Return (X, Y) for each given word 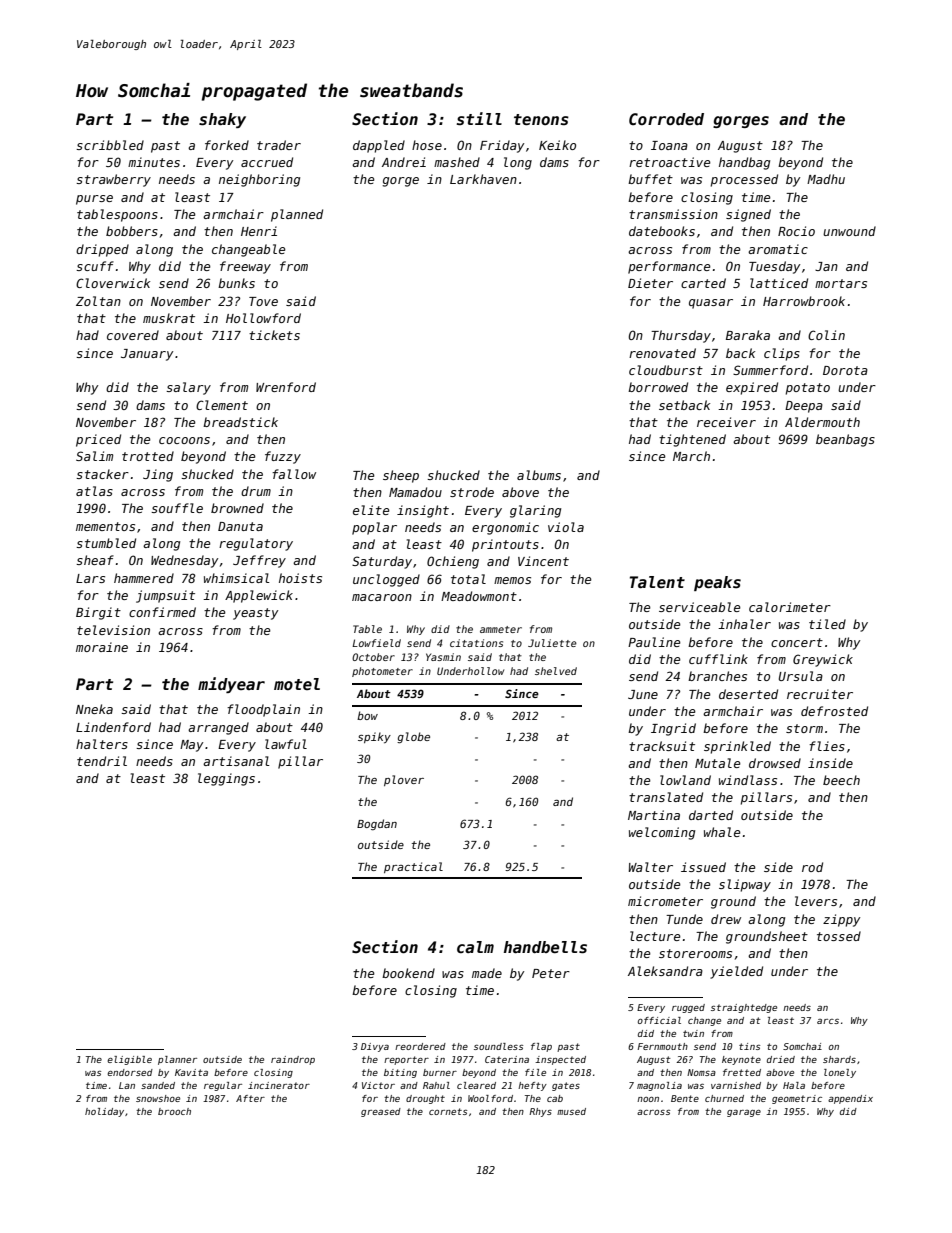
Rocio (796, 231)
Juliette (552, 643)
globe (413, 738)
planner (177, 1060)
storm (804, 728)
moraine (102, 647)
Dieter (650, 283)
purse (94, 200)
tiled (827, 624)
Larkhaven (483, 179)
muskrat (169, 318)
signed (748, 215)
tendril (102, 761)
